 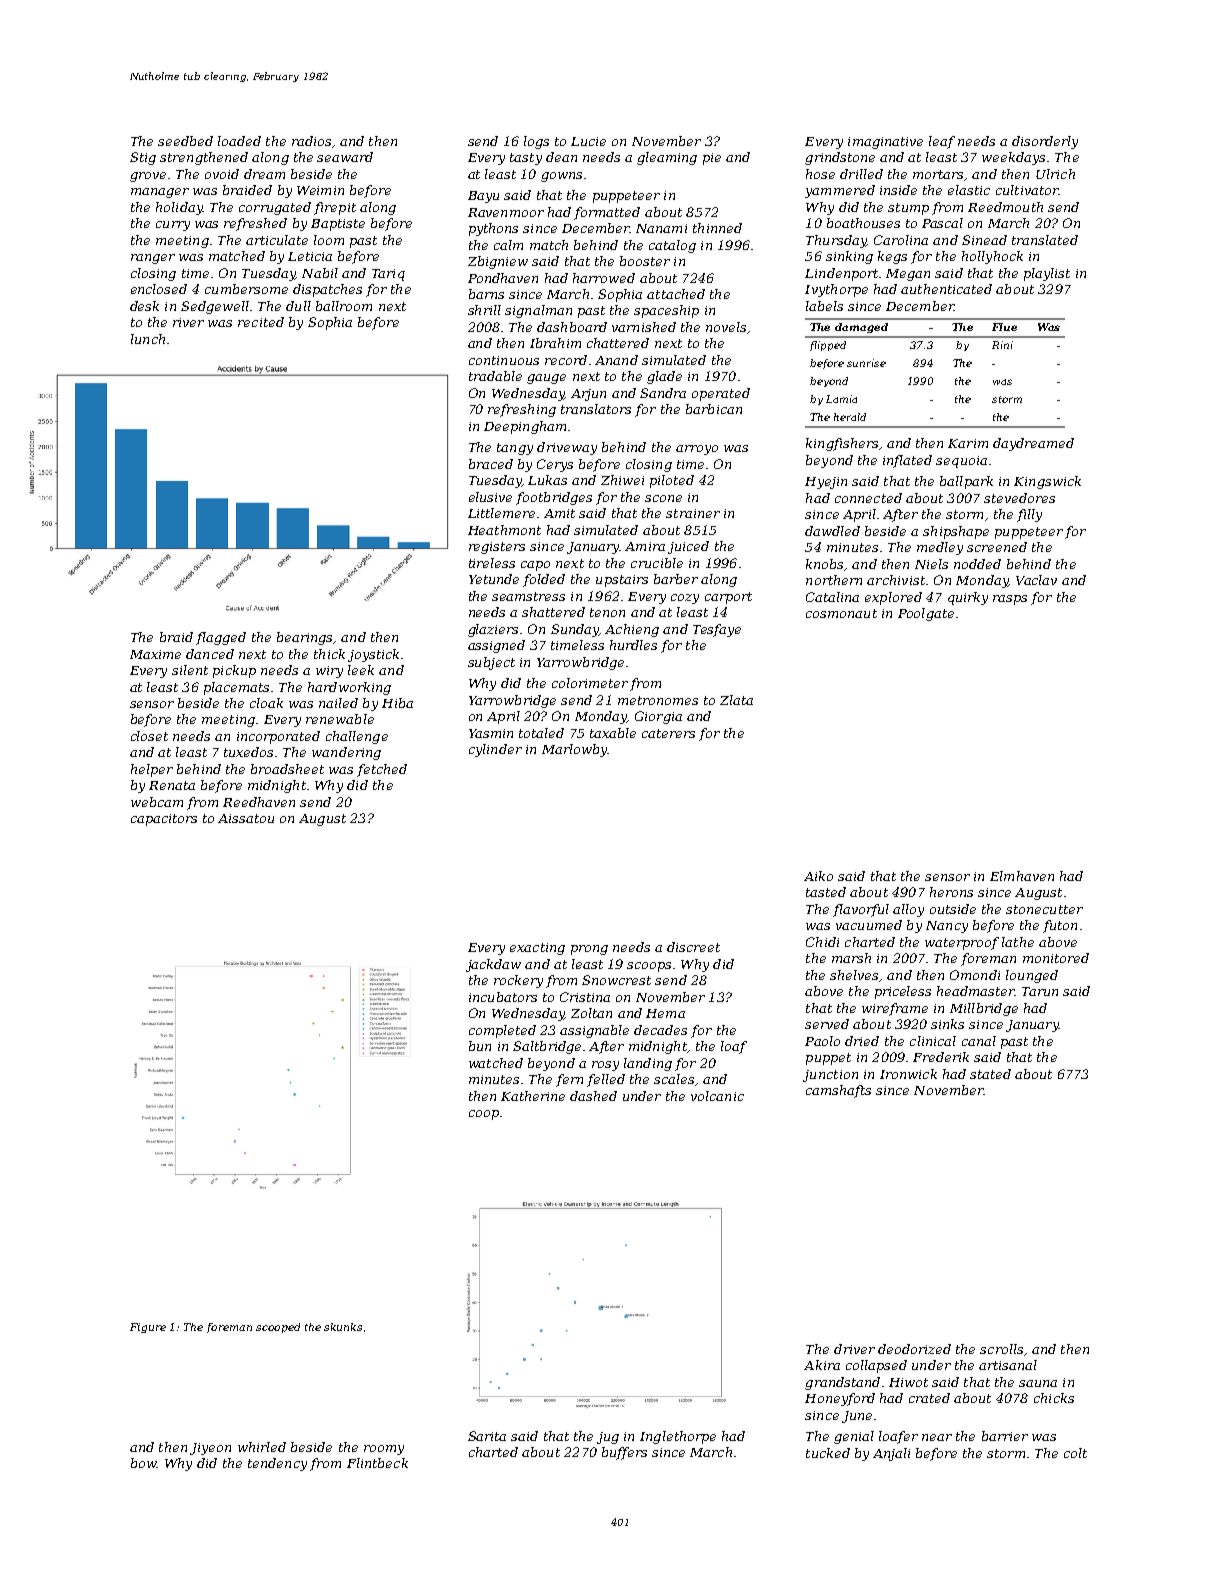 I want to click on Vaclav, so click(x=1036, y=580).
